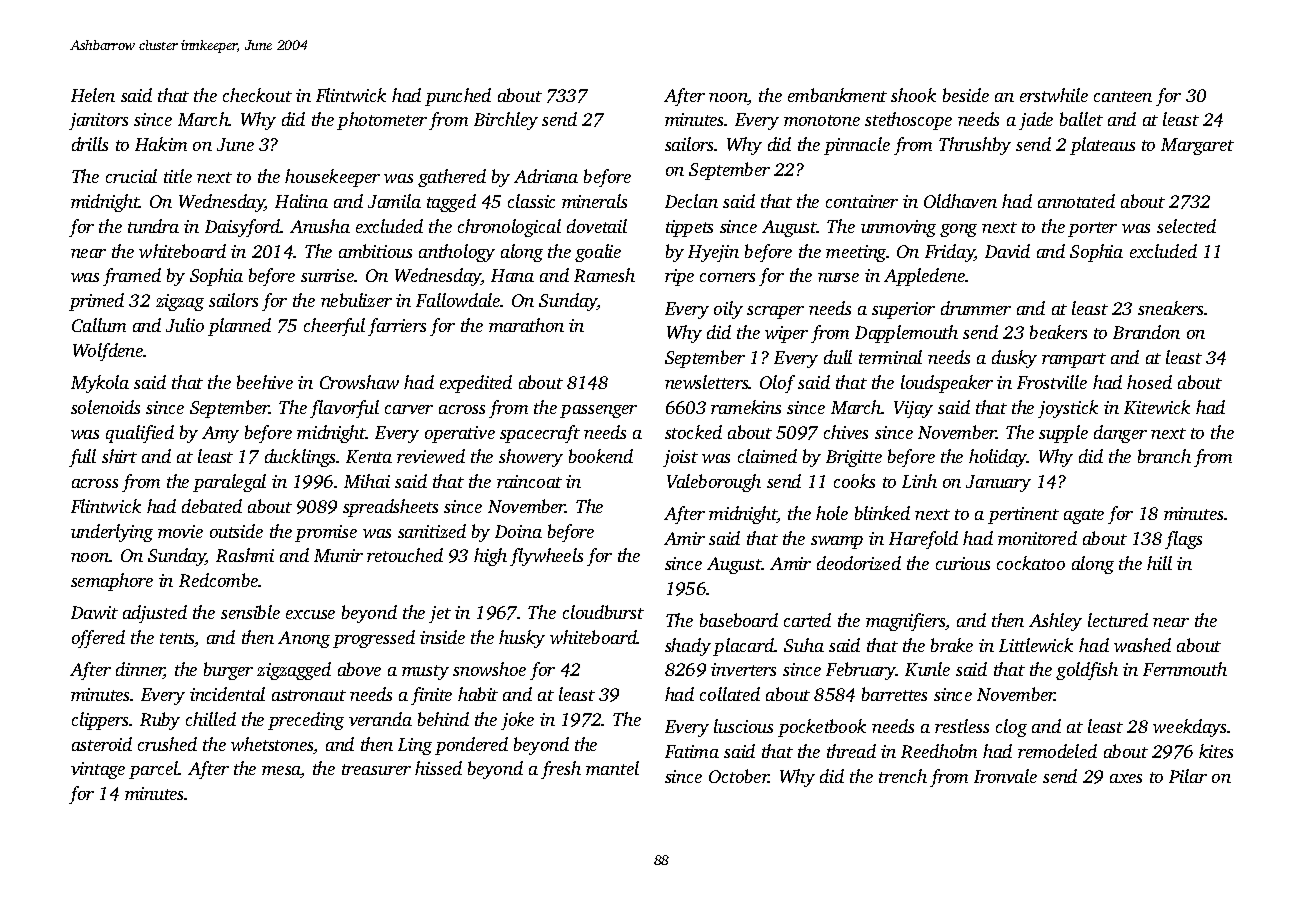  I want to click on trench, so click(903, 776).
